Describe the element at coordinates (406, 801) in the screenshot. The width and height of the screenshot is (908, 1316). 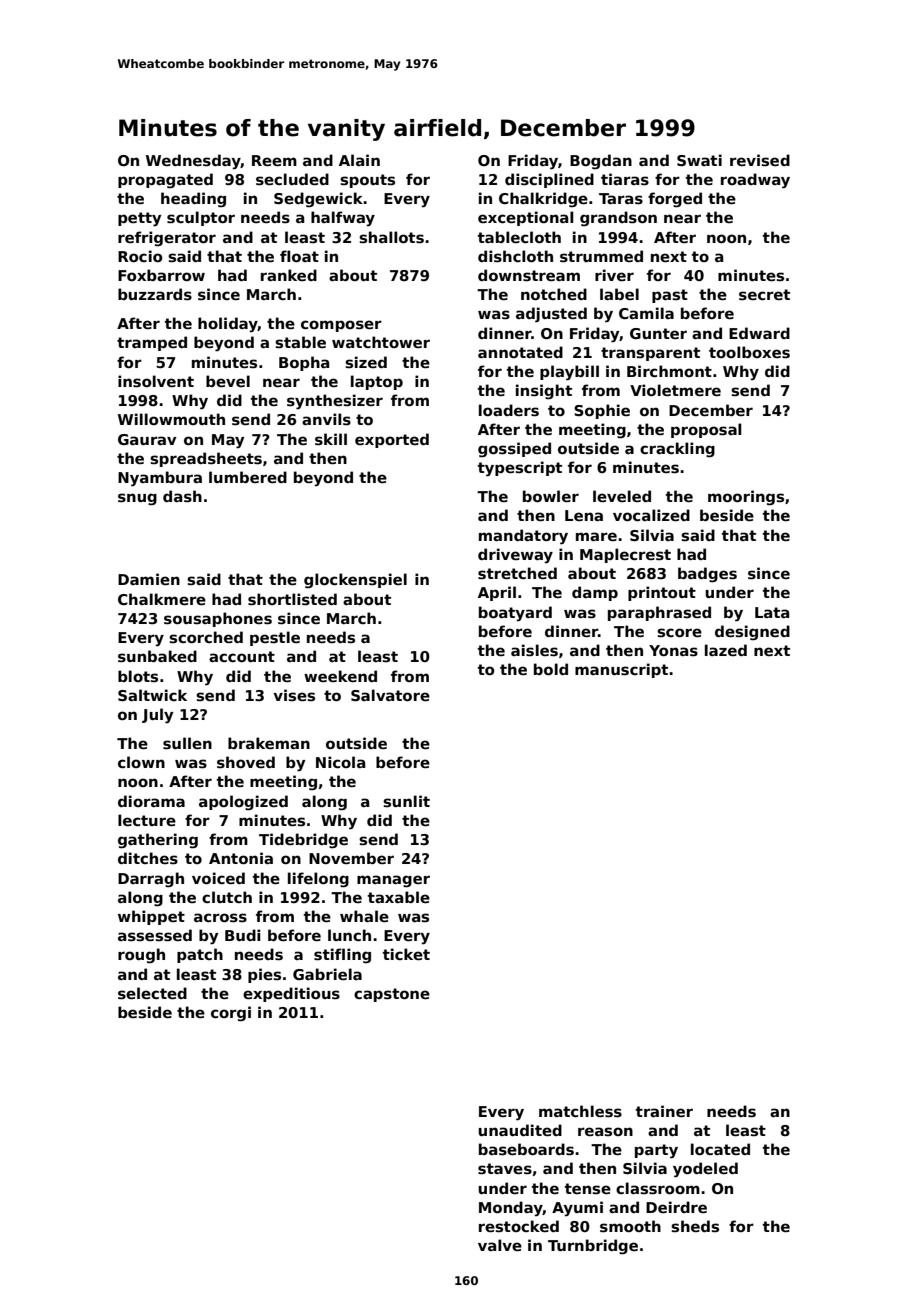
I see `sunlit` at that location.
